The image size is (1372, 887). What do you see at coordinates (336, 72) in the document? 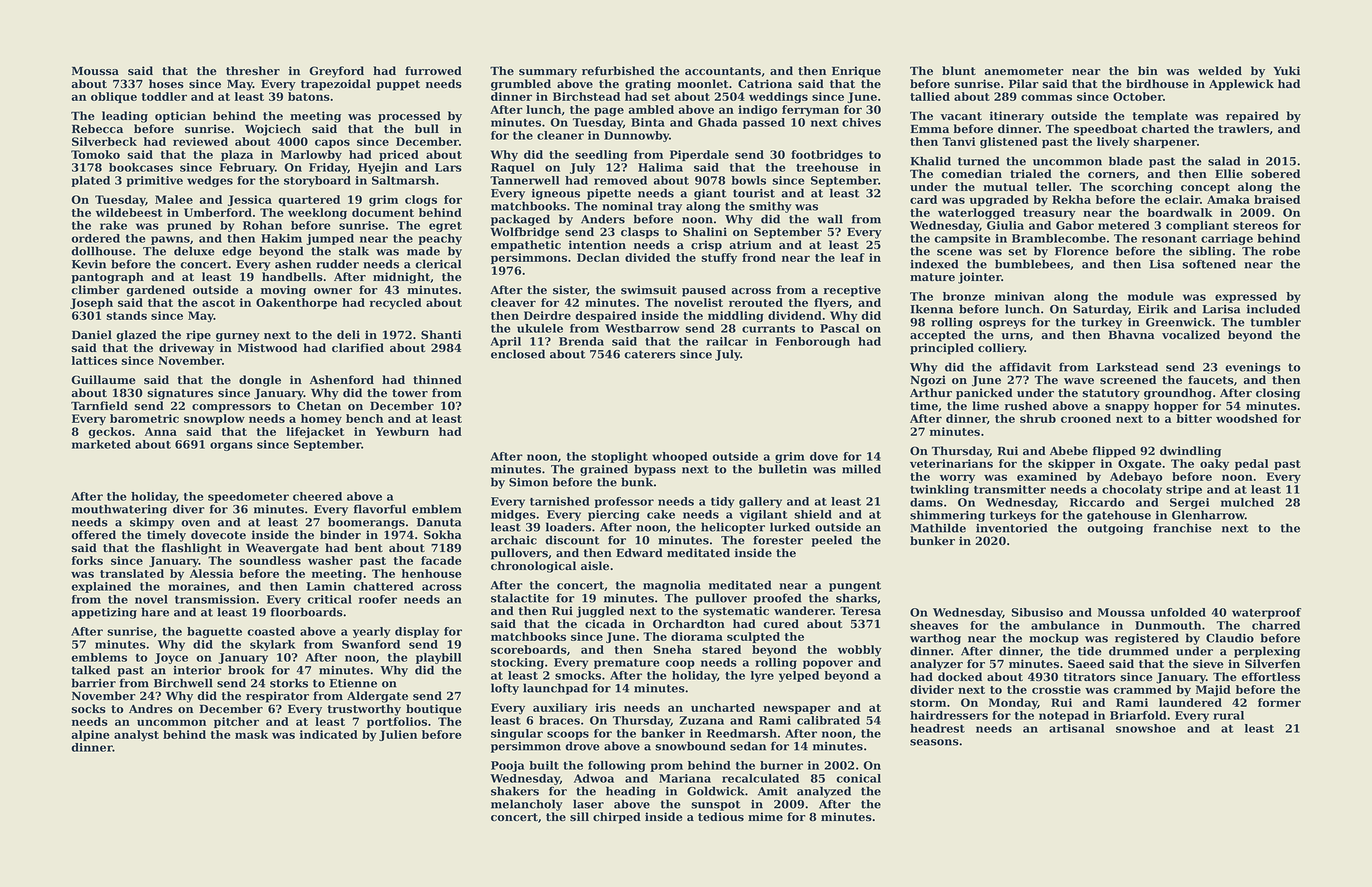
I see `Greyford` at bounding box center [336, 72].
